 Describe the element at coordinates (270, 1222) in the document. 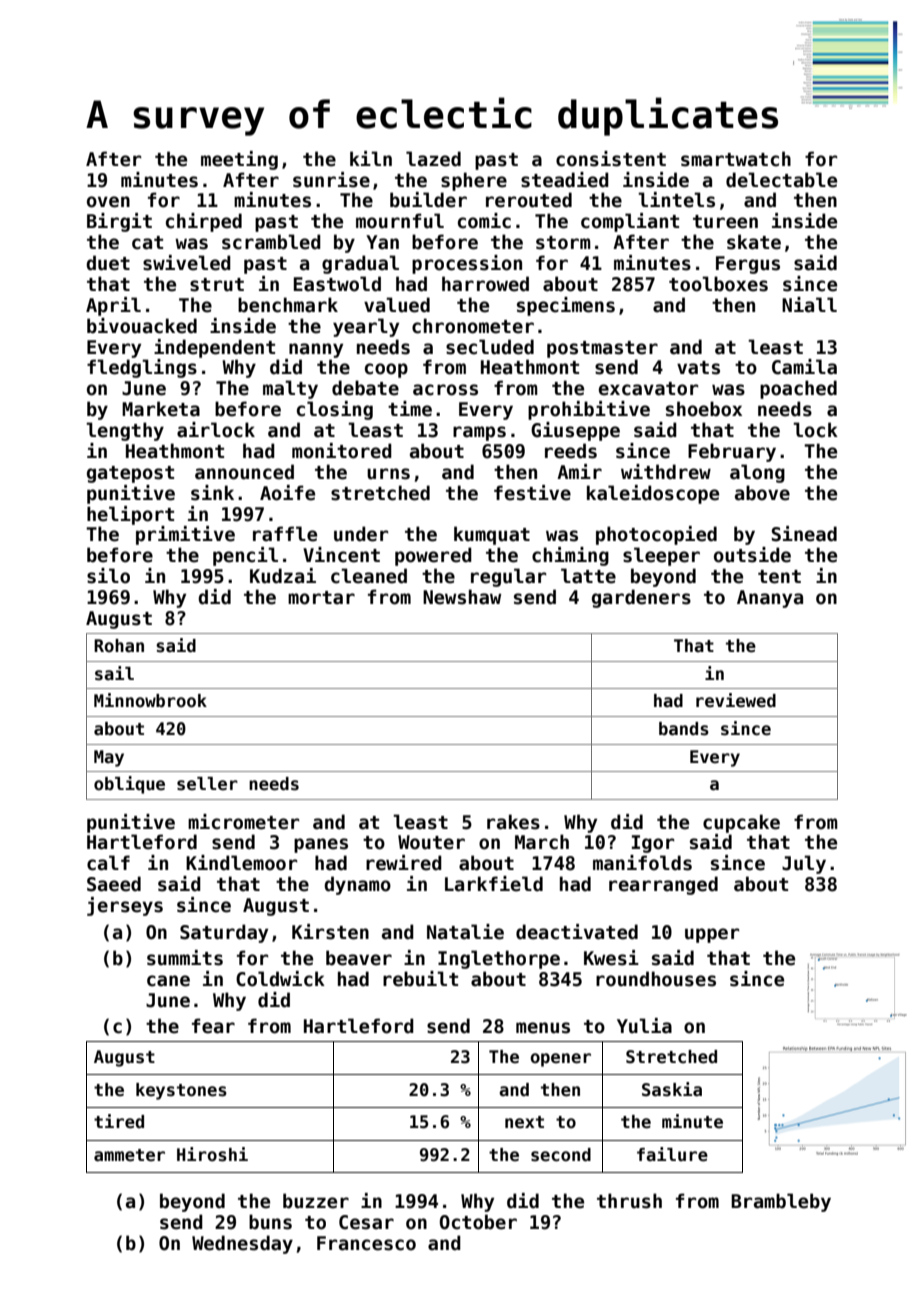

I see `buns` at that location.
